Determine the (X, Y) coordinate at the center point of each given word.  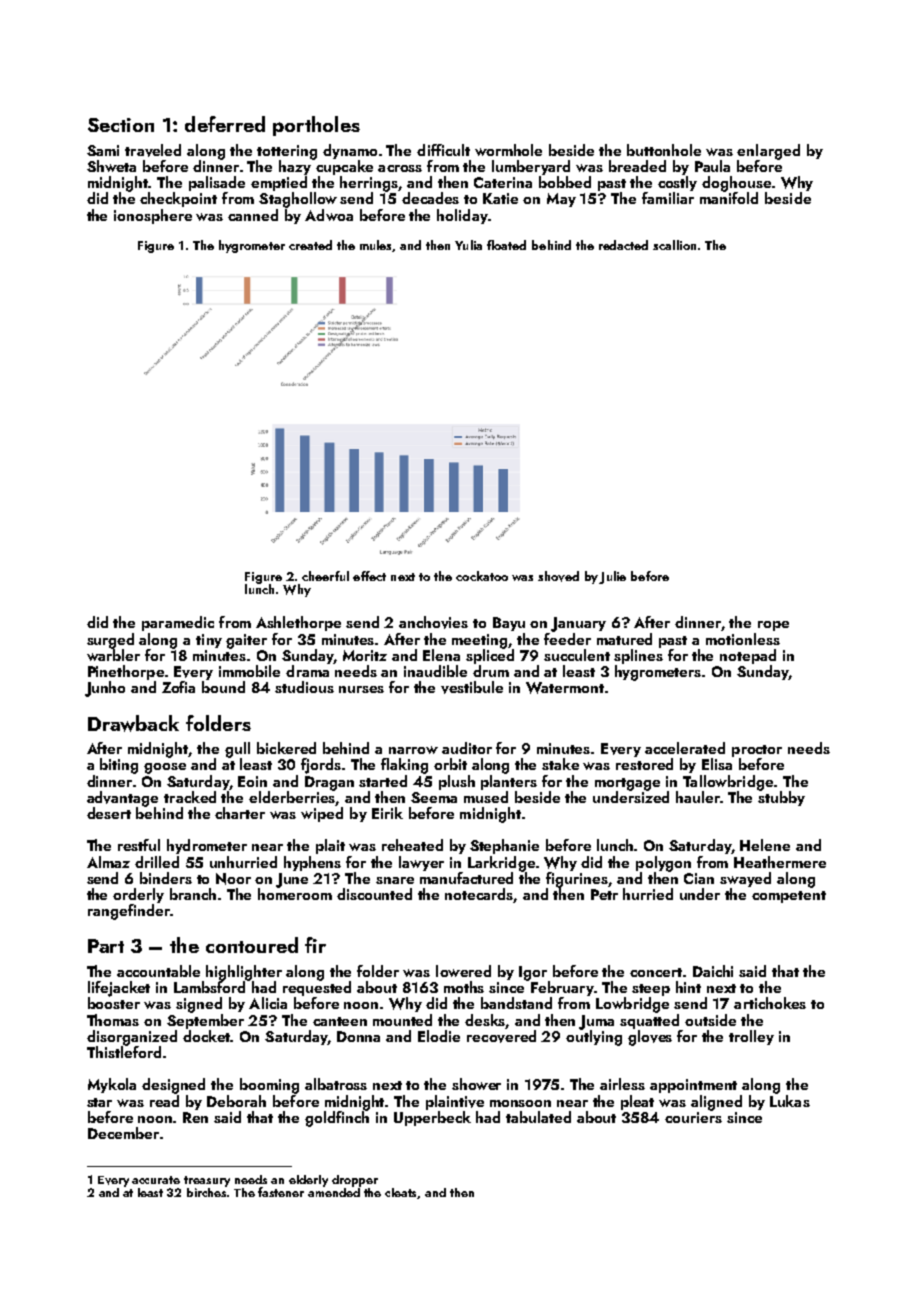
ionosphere (153, 216)
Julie (612, 577)
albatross (336, 1084)
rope (773, 626)
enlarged (768, 152)
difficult (443, 150)
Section (121, 125)
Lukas (790, 1101)
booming (269, 1086)
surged (110, 641)
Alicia (268, 1003)
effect (369, 576)
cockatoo (482, 576)
